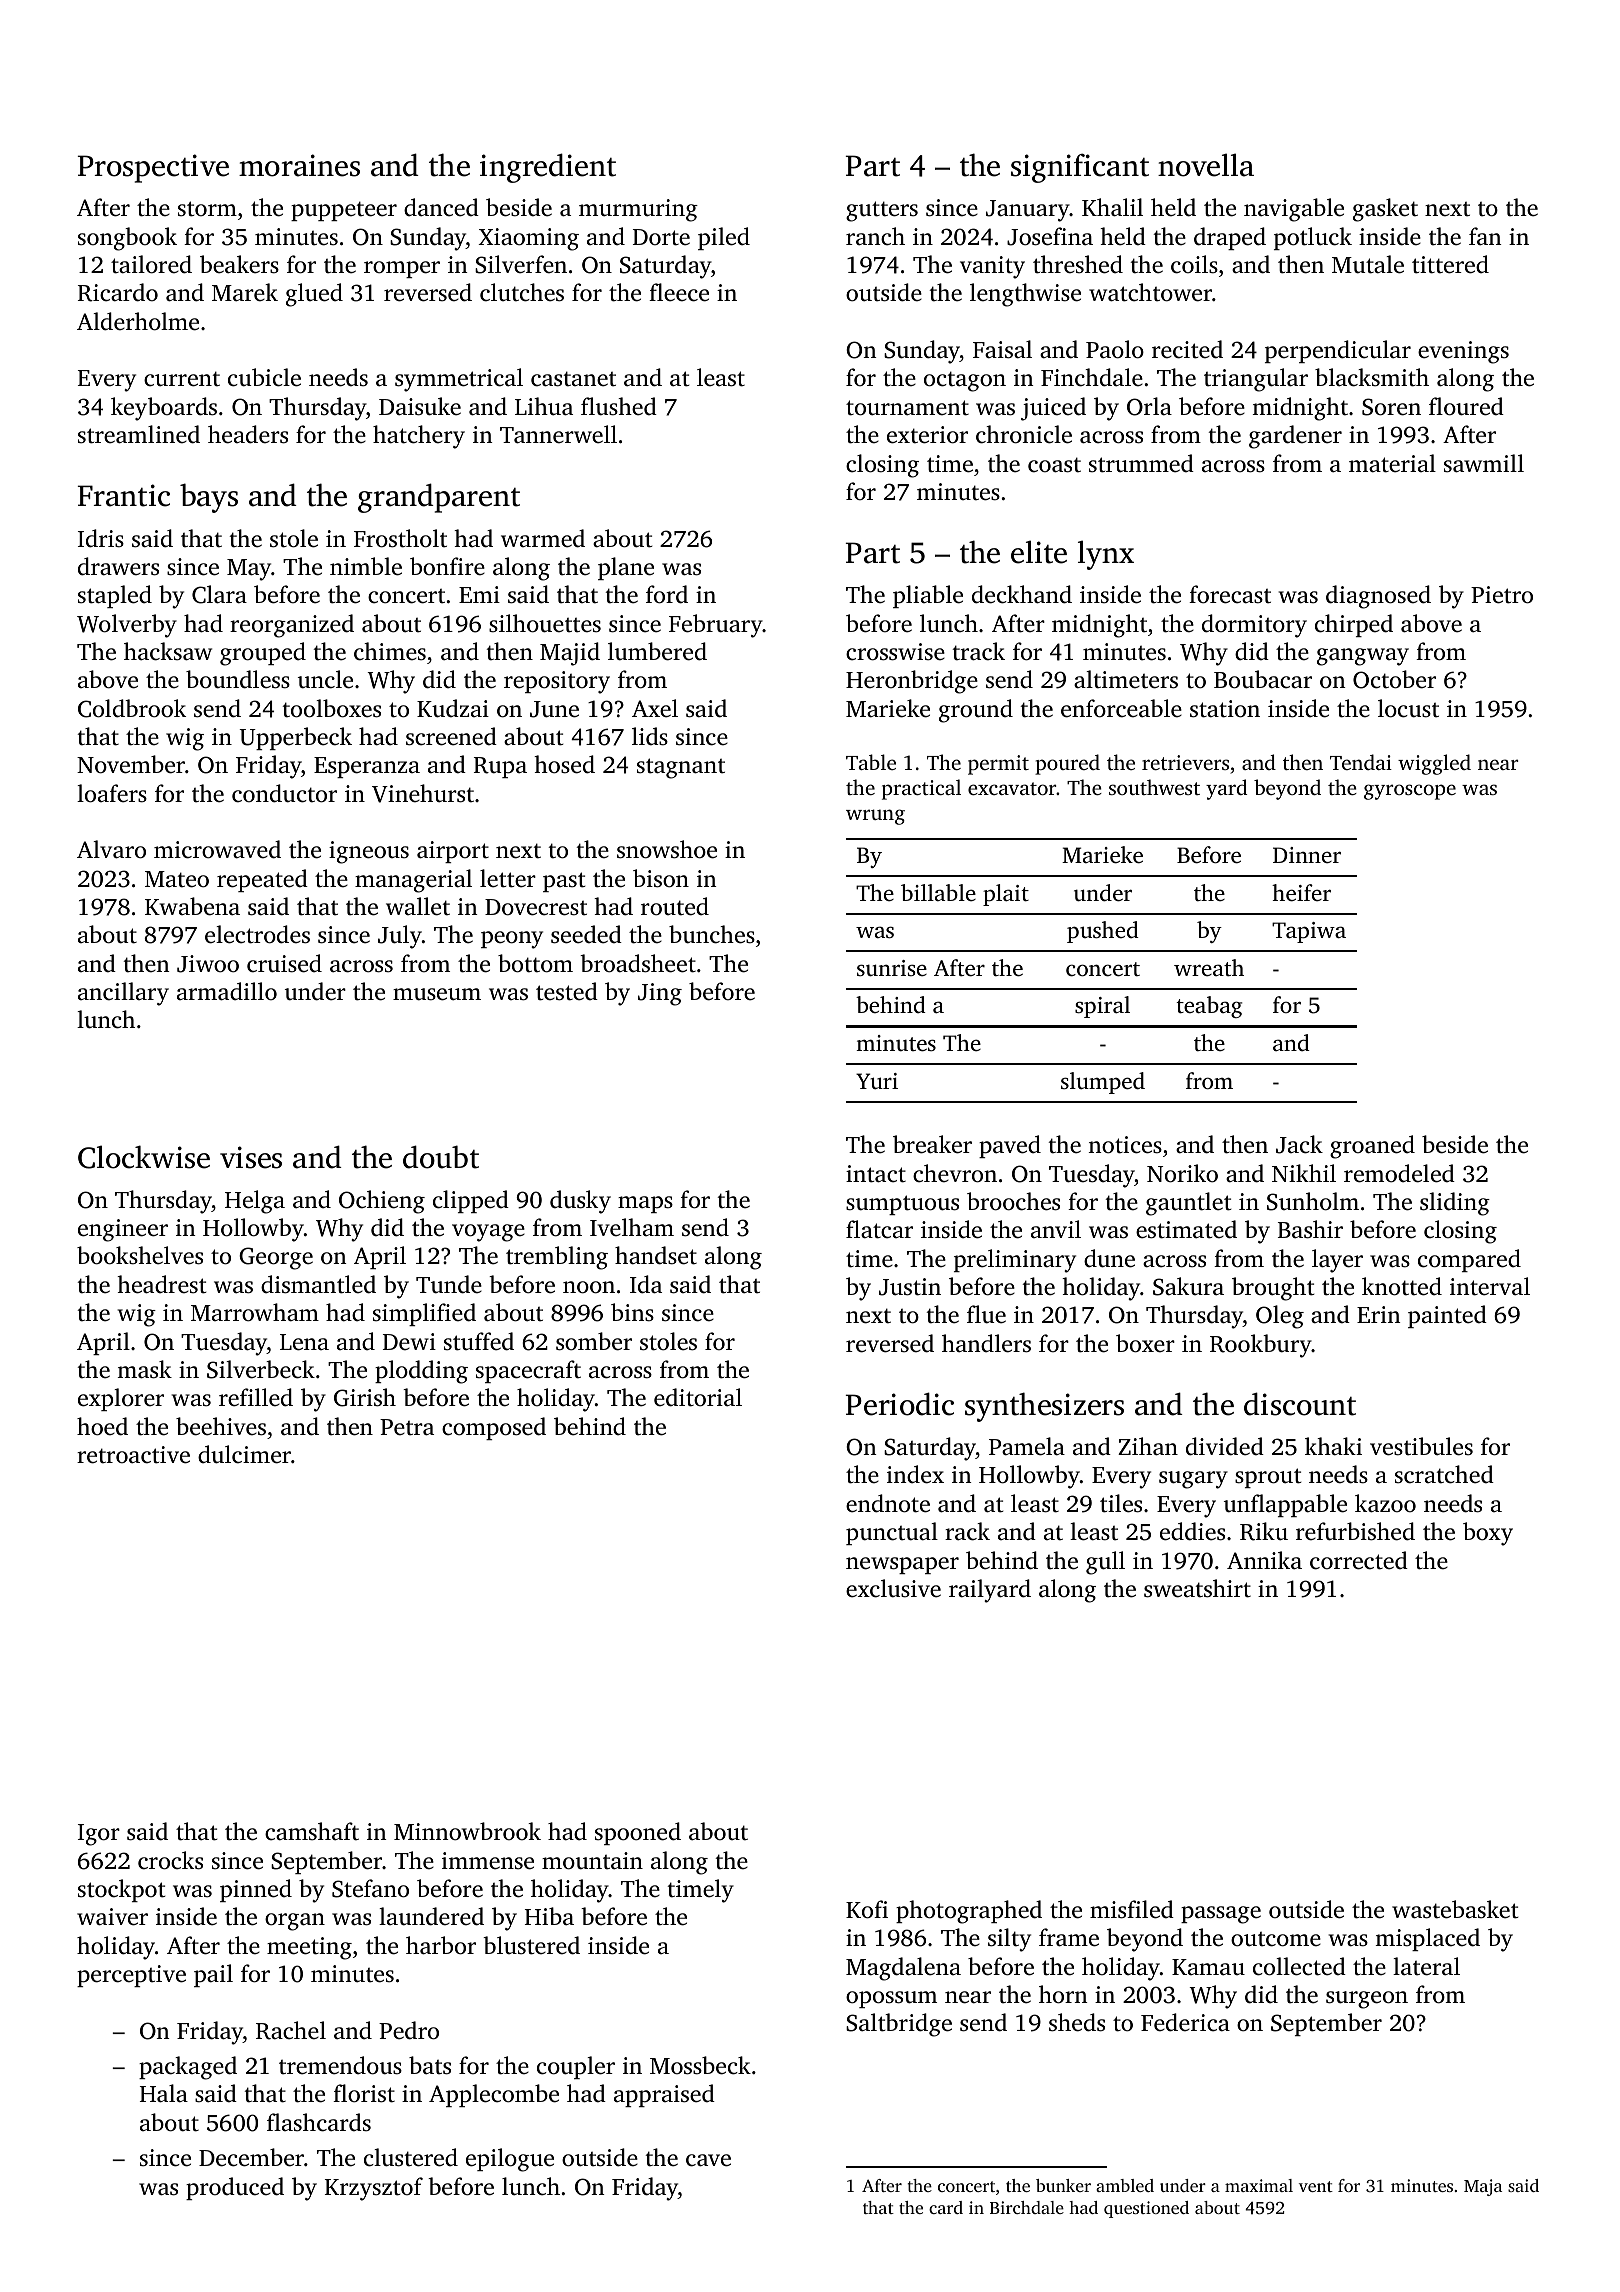 The width and height of the screenshot is (1620, 2292). Describe the element at coordinates (1309, 932) in the screenshot. I see `Tapiwa` at that location.
